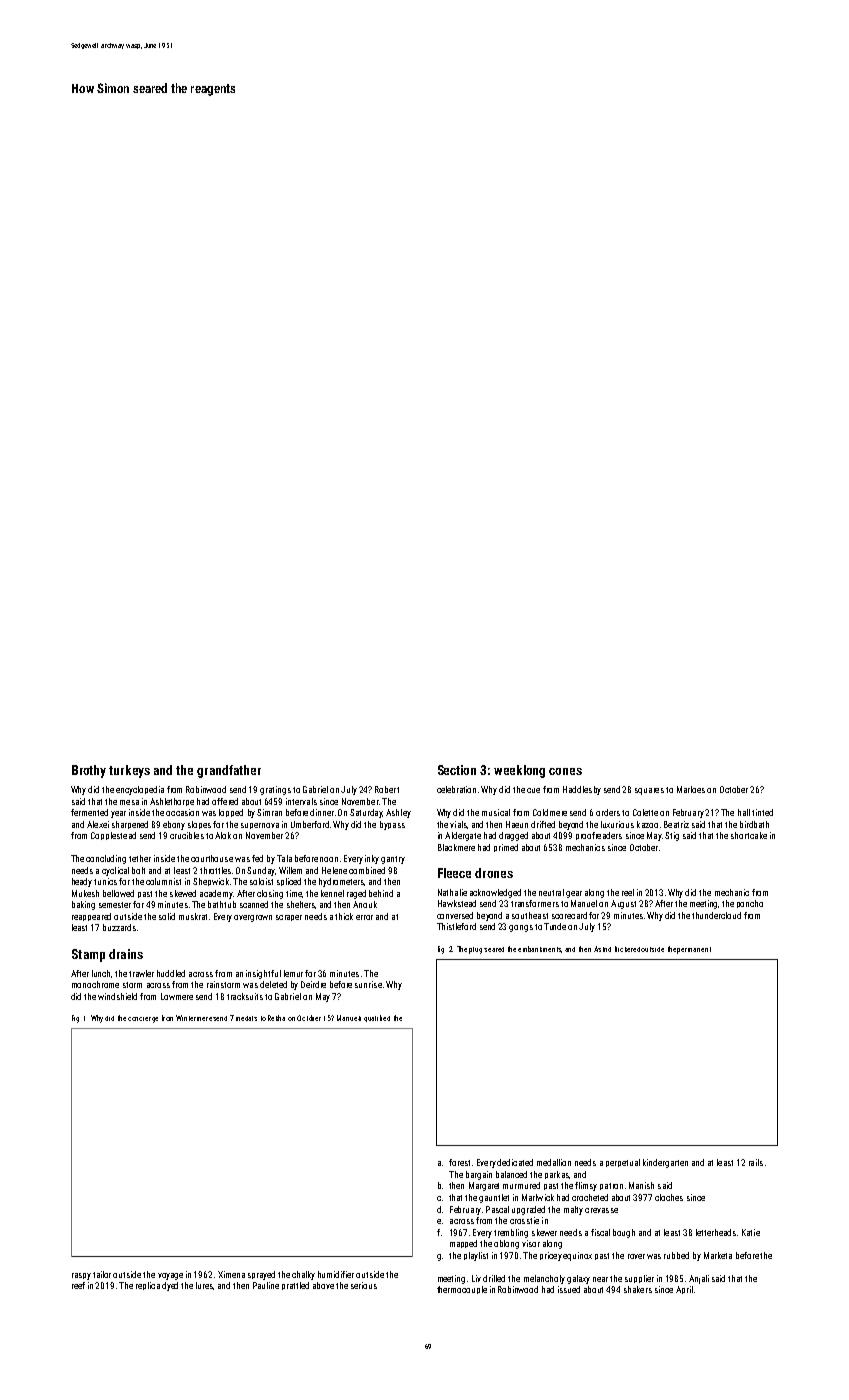 The image size is (849, 1400). Describe the element at coordinates (81, 1276) in the page. I see `raspy` at that location.
